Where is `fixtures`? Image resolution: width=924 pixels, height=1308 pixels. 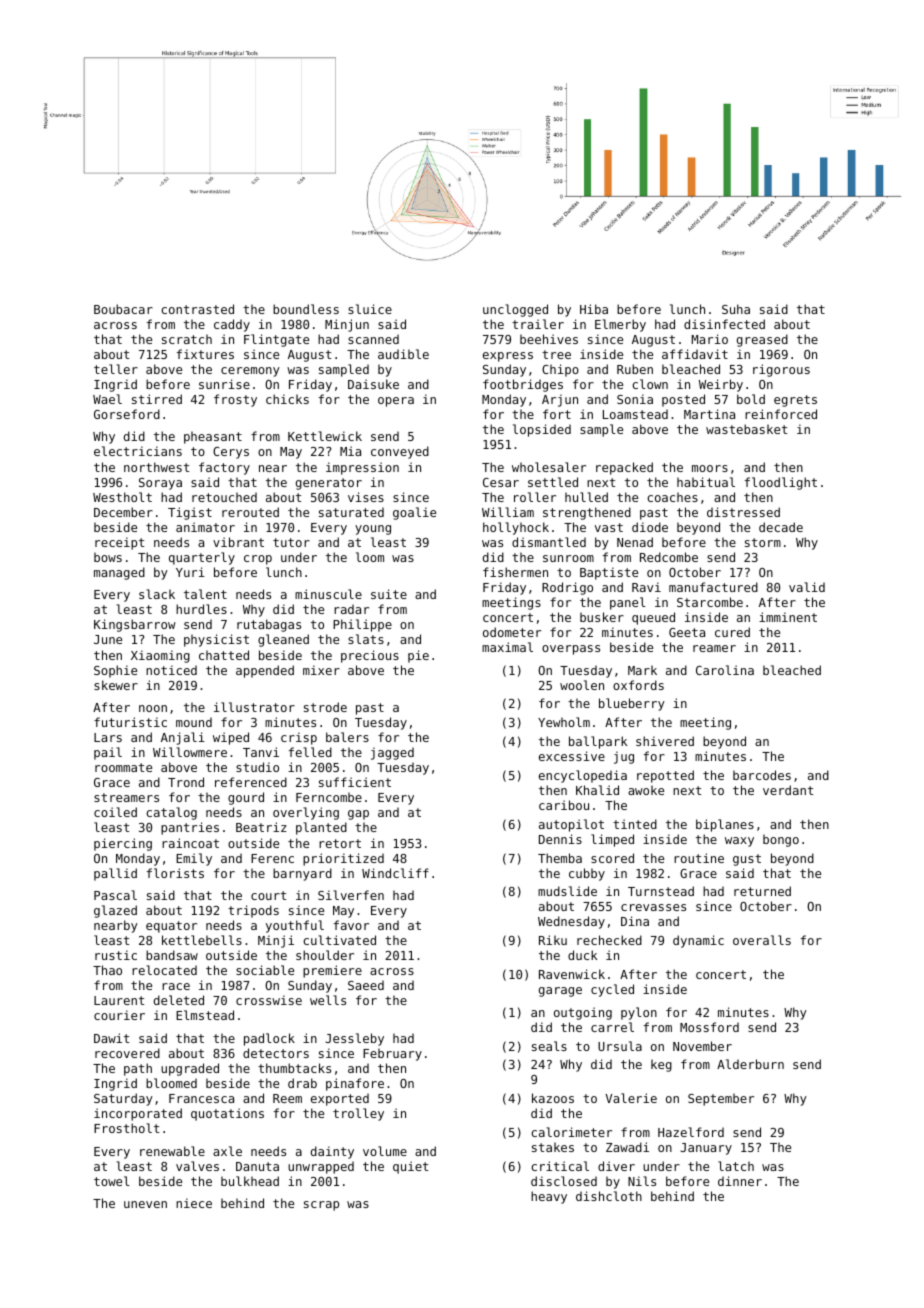 fixtures is located at coordinates (205, 354).
